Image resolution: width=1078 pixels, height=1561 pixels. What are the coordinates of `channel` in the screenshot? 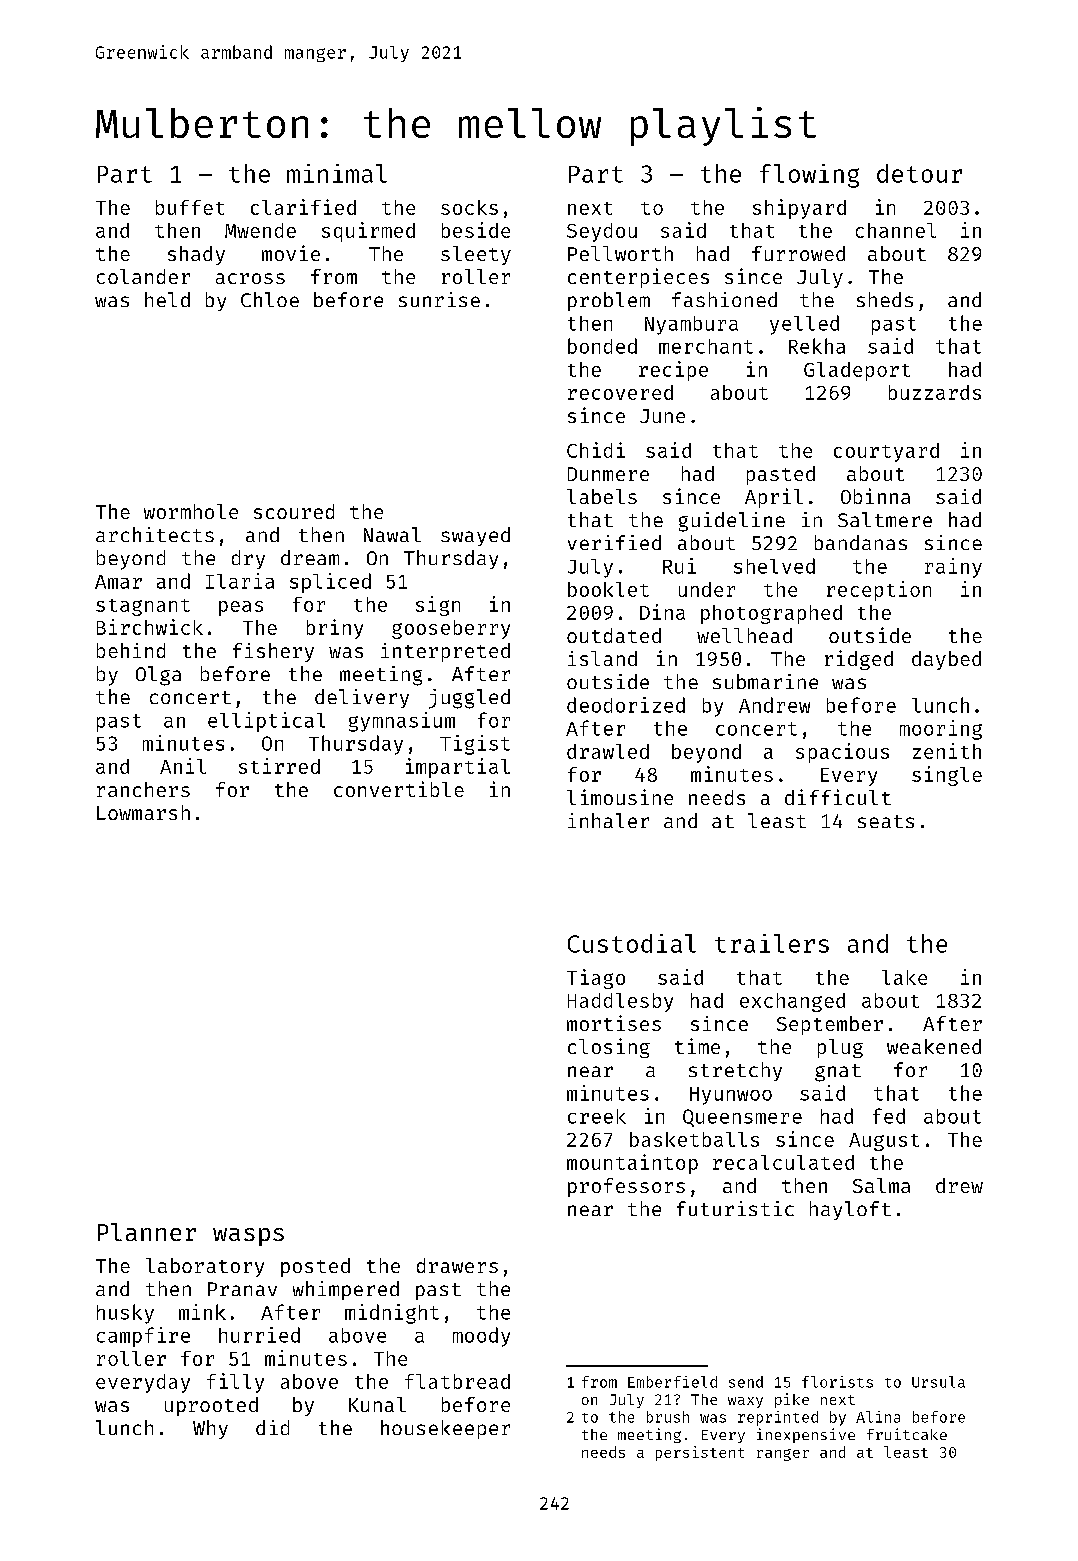 It's located at (896, 230).
